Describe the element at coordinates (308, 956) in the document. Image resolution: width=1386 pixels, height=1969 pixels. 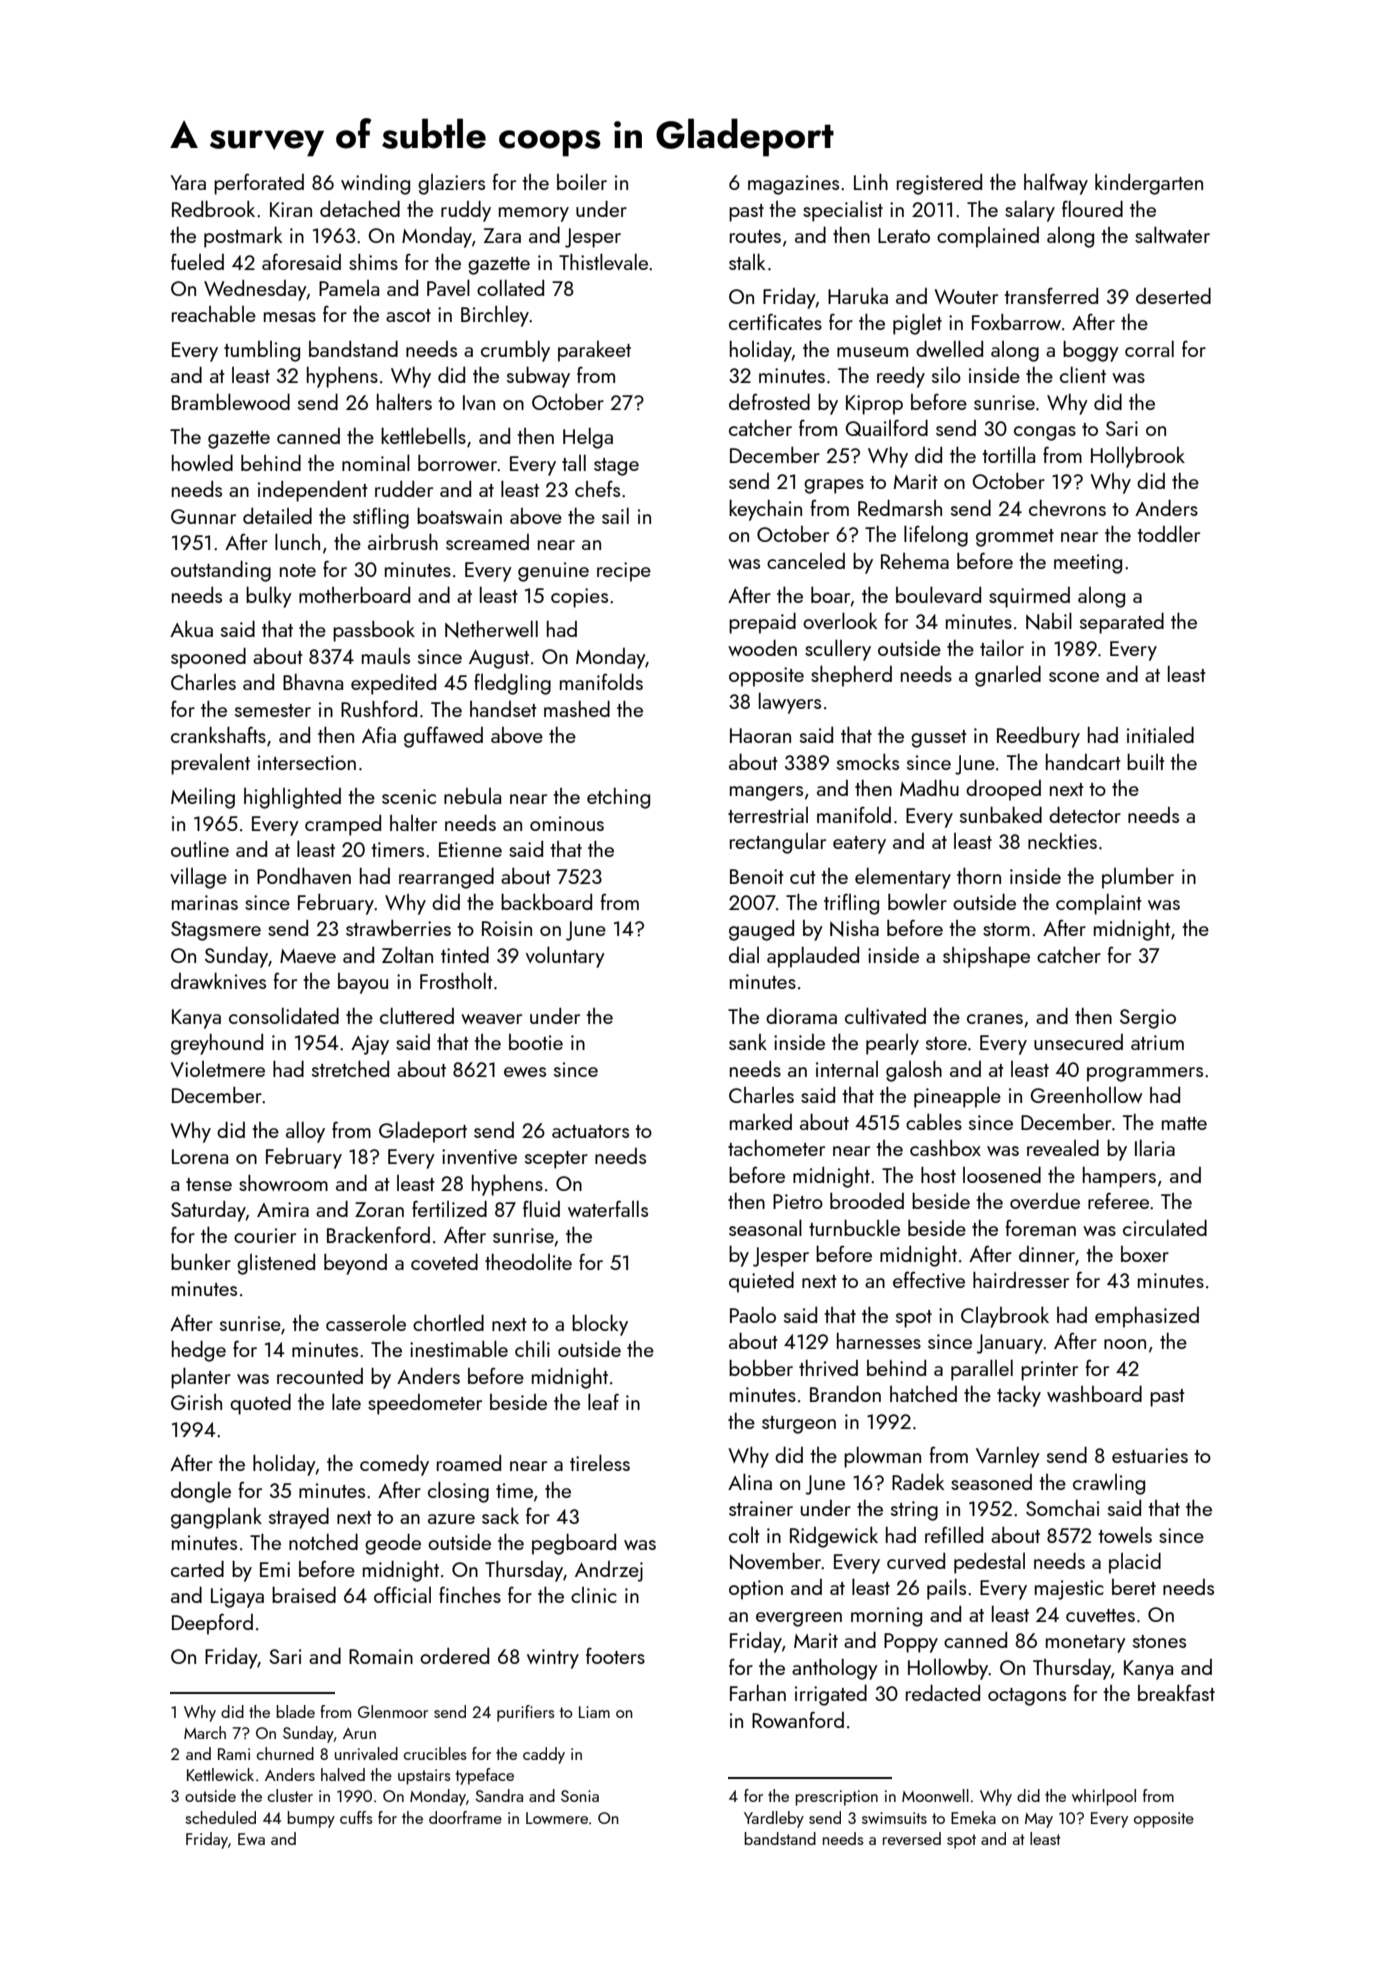
I see `Maeve` at that location.
